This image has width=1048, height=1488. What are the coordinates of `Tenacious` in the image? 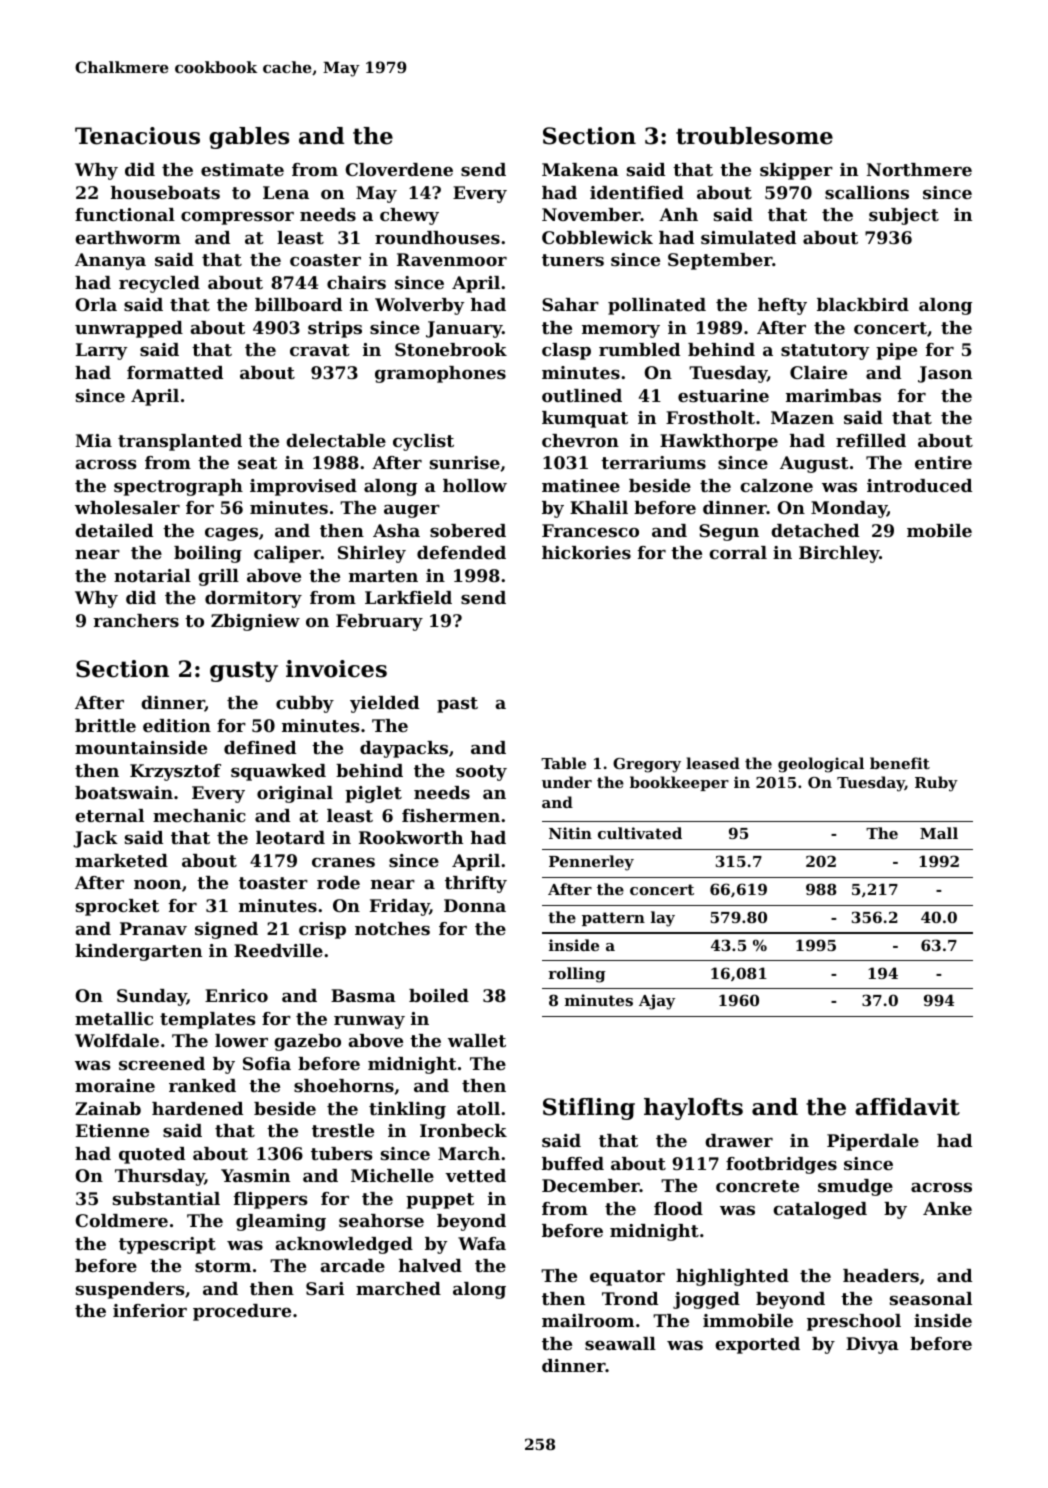 It's located at (137, 136).
